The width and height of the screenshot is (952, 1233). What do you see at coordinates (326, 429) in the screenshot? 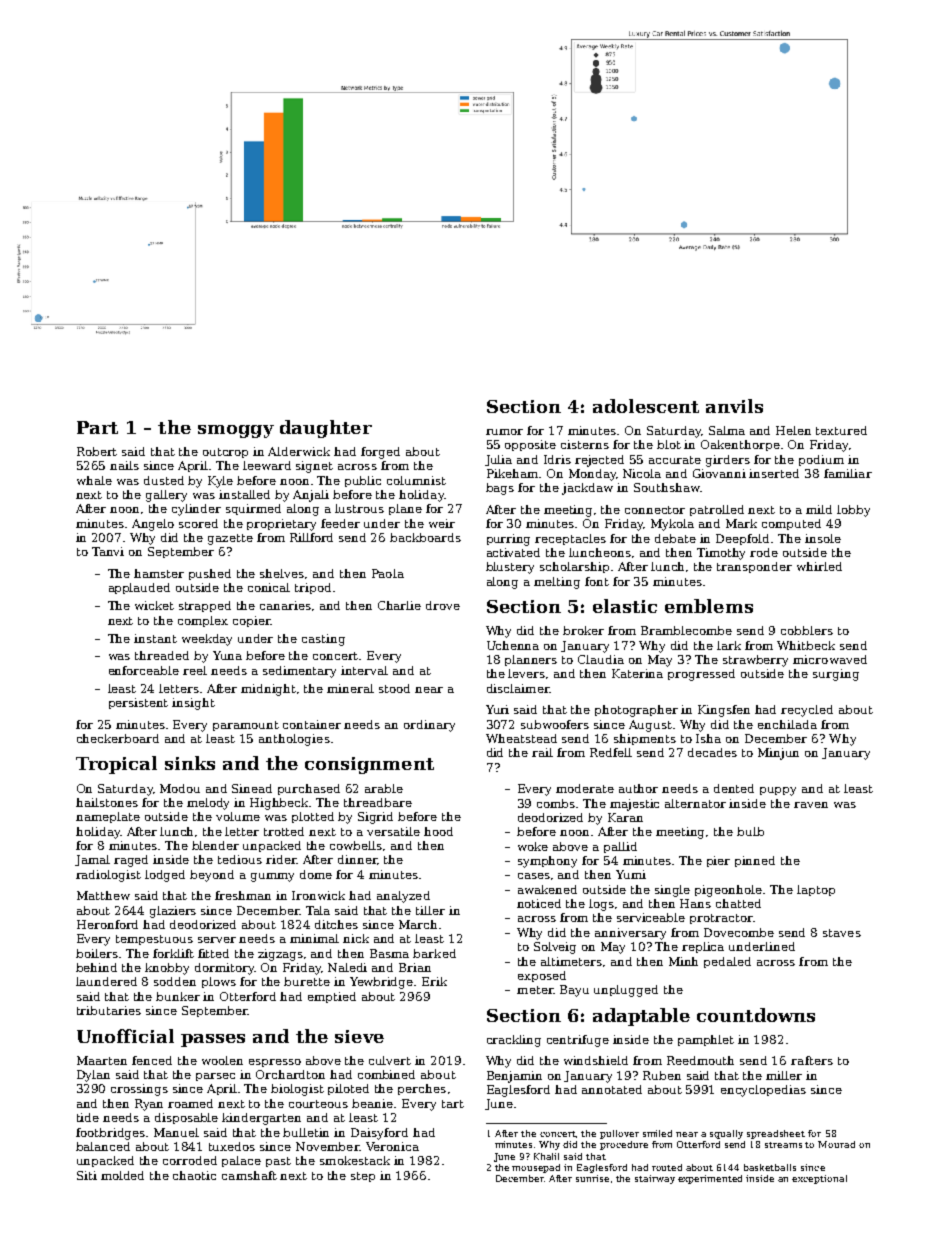
I see `daughter` at bounding box center [326, 429].
